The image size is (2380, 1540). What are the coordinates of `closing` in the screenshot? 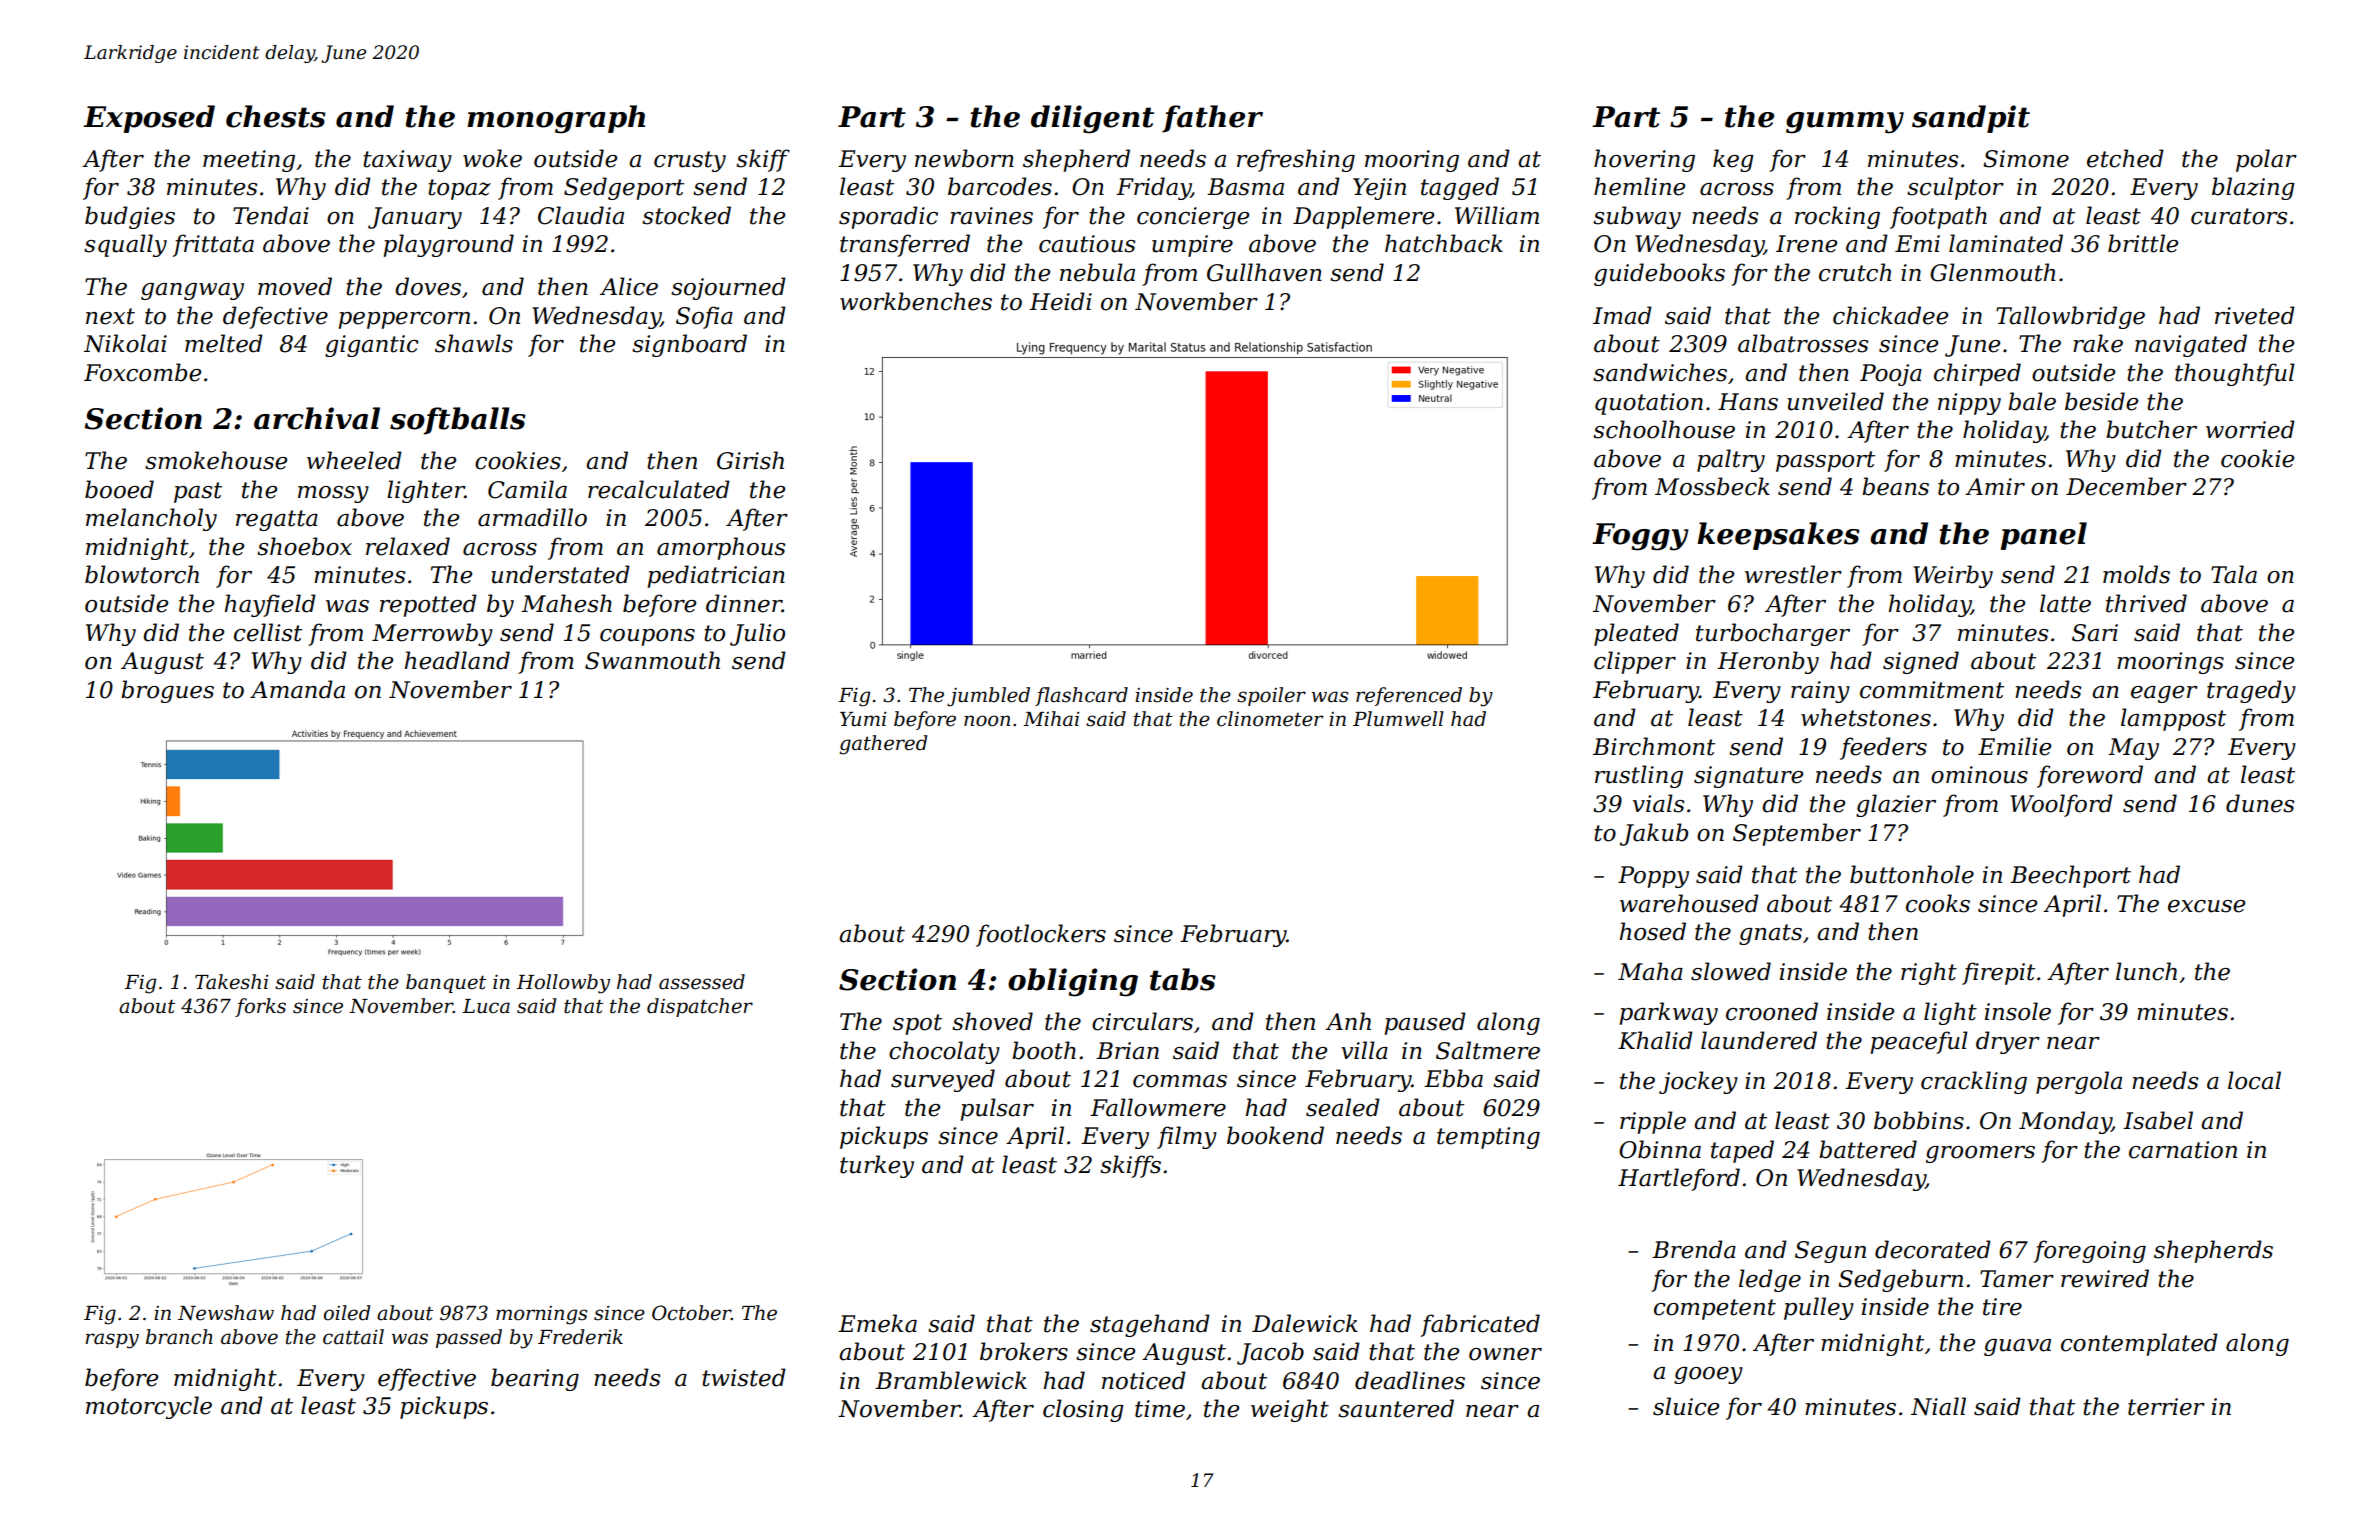 It's located at (1083, 1410).
